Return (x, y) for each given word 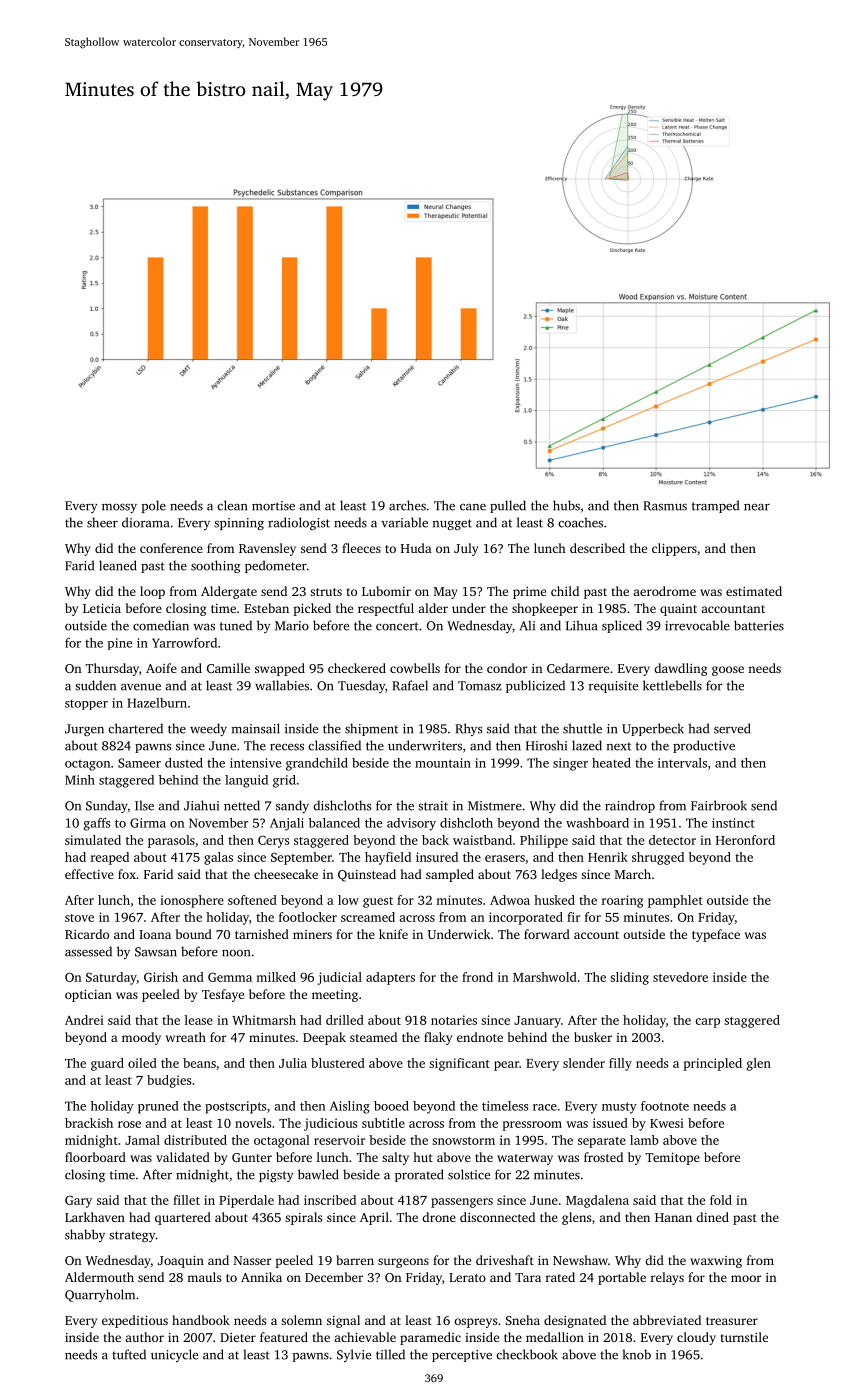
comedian (161, 625)
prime (529, 593)
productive (704, 746)
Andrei (84, 1020)
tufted (129, 1354)
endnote (480, 1037)
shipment (371, 729)
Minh (80, 780)
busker (593, 1037)
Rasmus (665, 506)
